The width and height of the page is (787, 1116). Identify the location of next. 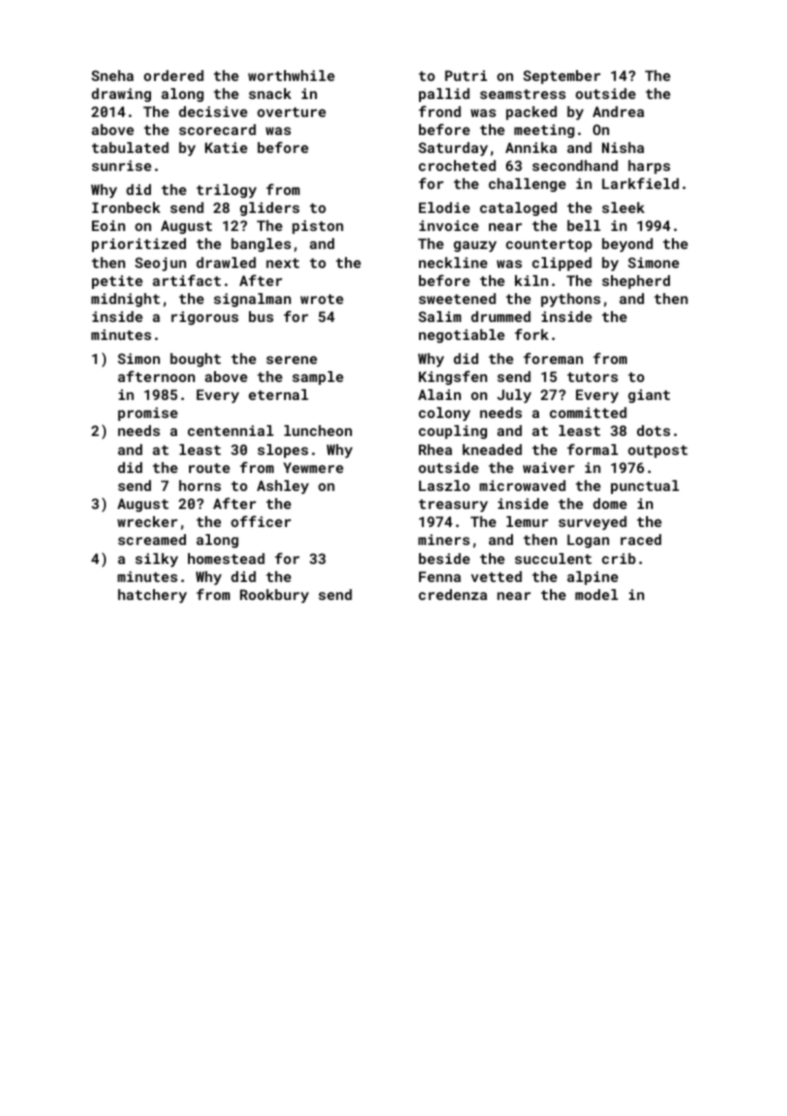
(282, 263).
